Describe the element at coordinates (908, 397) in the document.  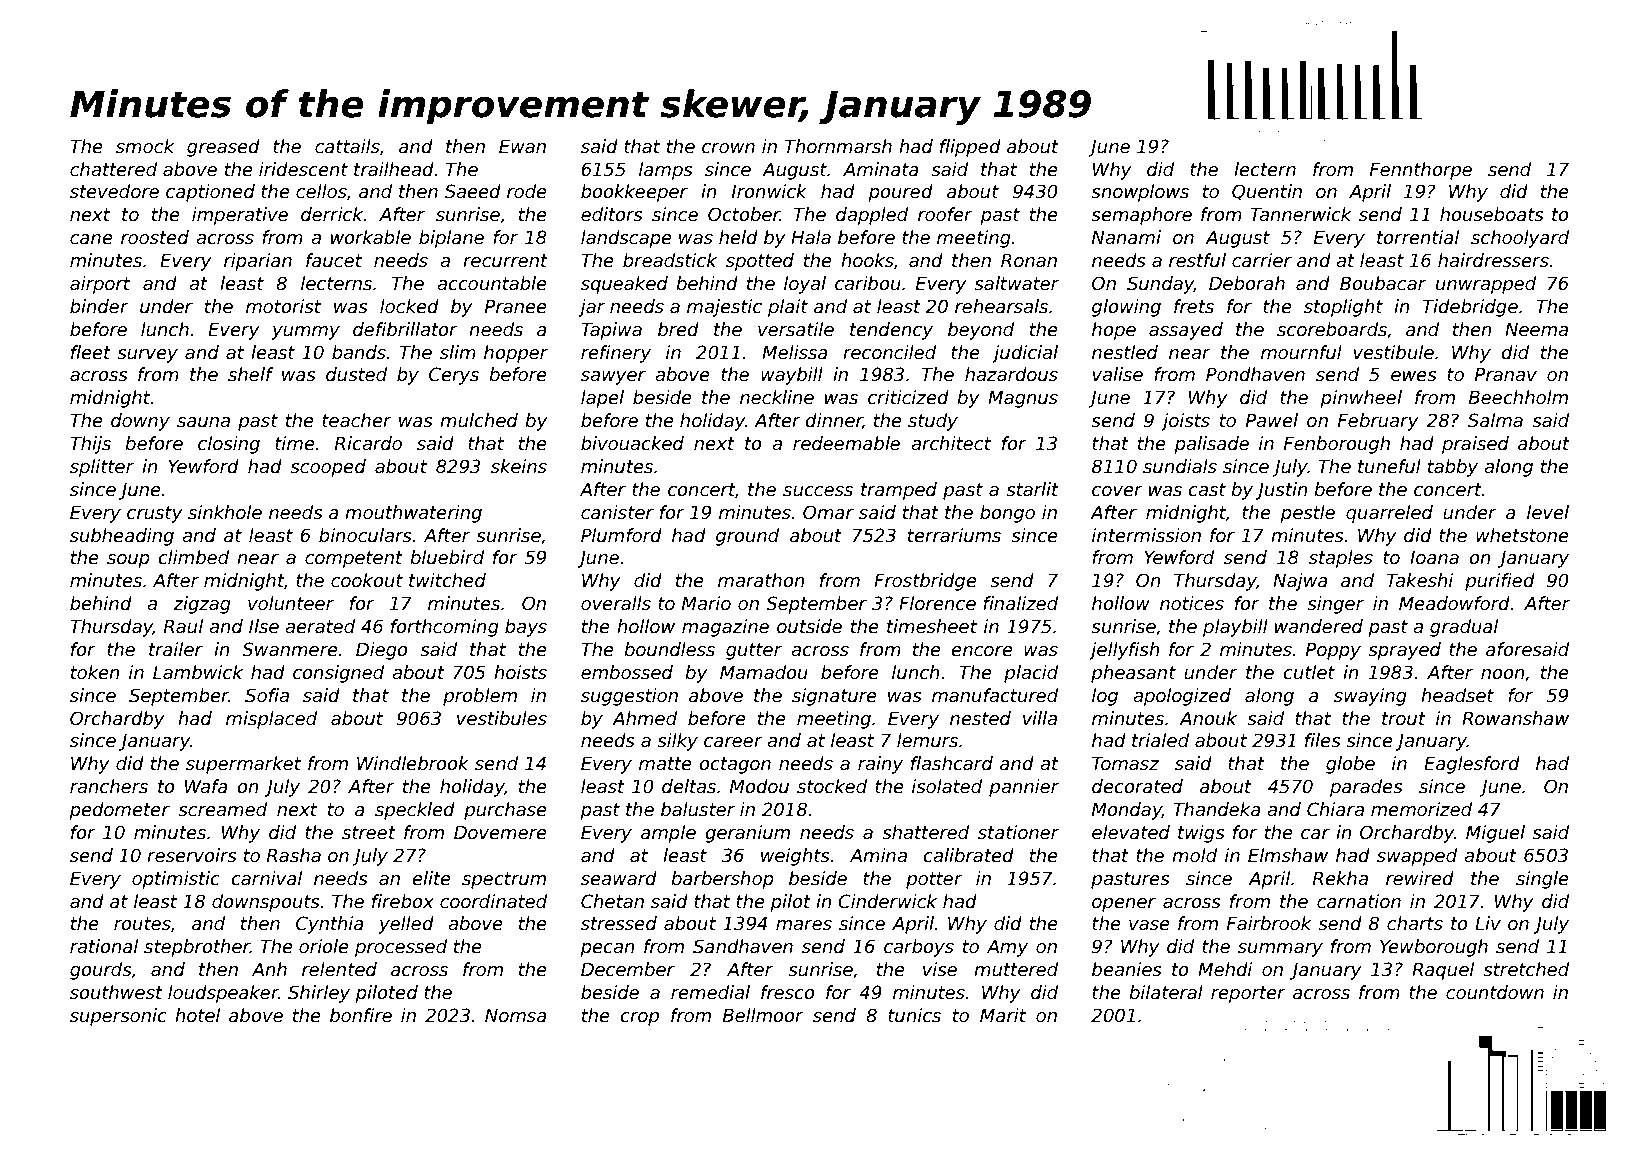
I see `criticized` at that location.
